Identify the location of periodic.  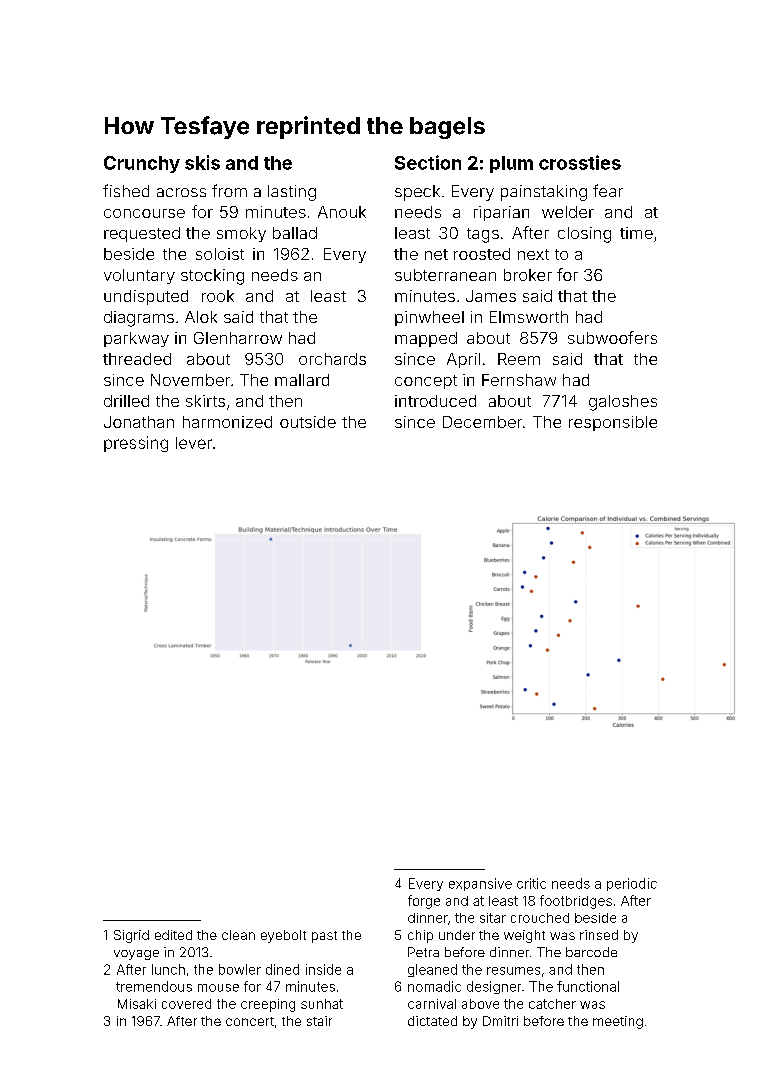
(632, 884).
